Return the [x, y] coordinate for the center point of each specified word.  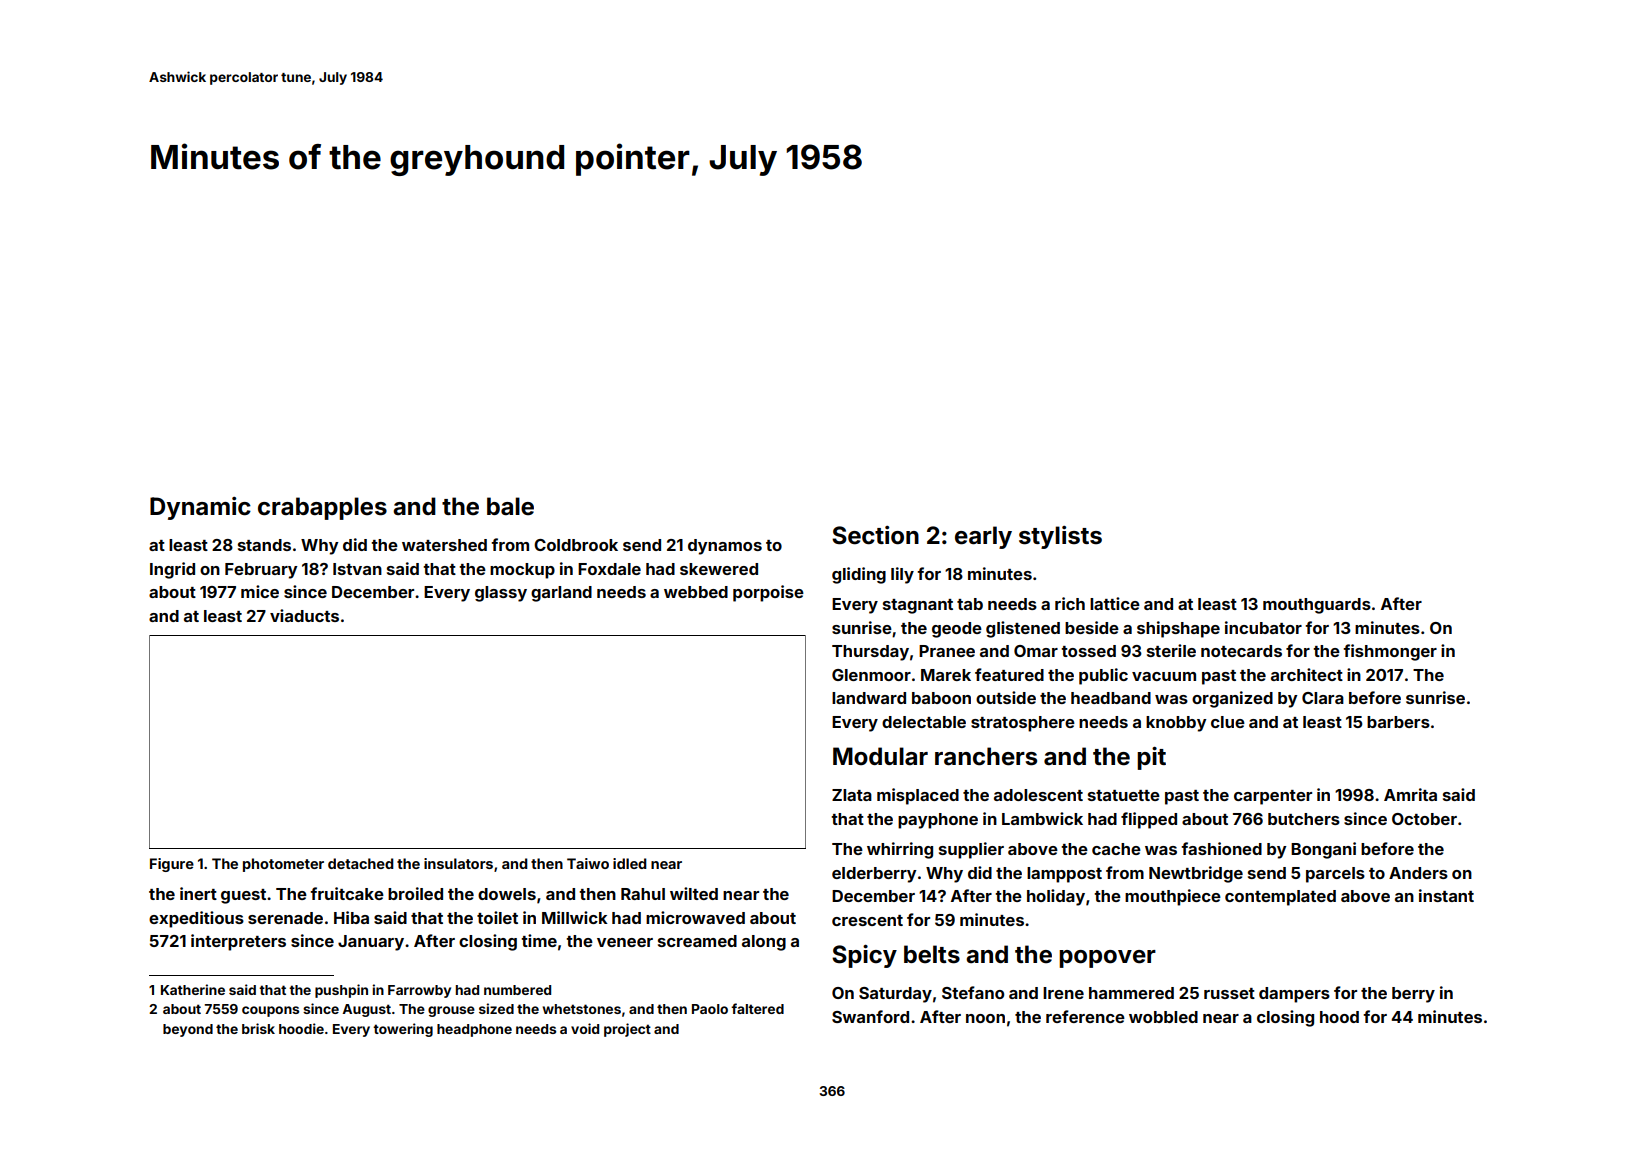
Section [875, 535]
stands [264, 545]
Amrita [1410, 794]
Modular [880, 756]
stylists [1060, 537]
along [764, 943]
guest [243, 896]
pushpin [341, 991]
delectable [924, 722]
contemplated [1280, 898]
